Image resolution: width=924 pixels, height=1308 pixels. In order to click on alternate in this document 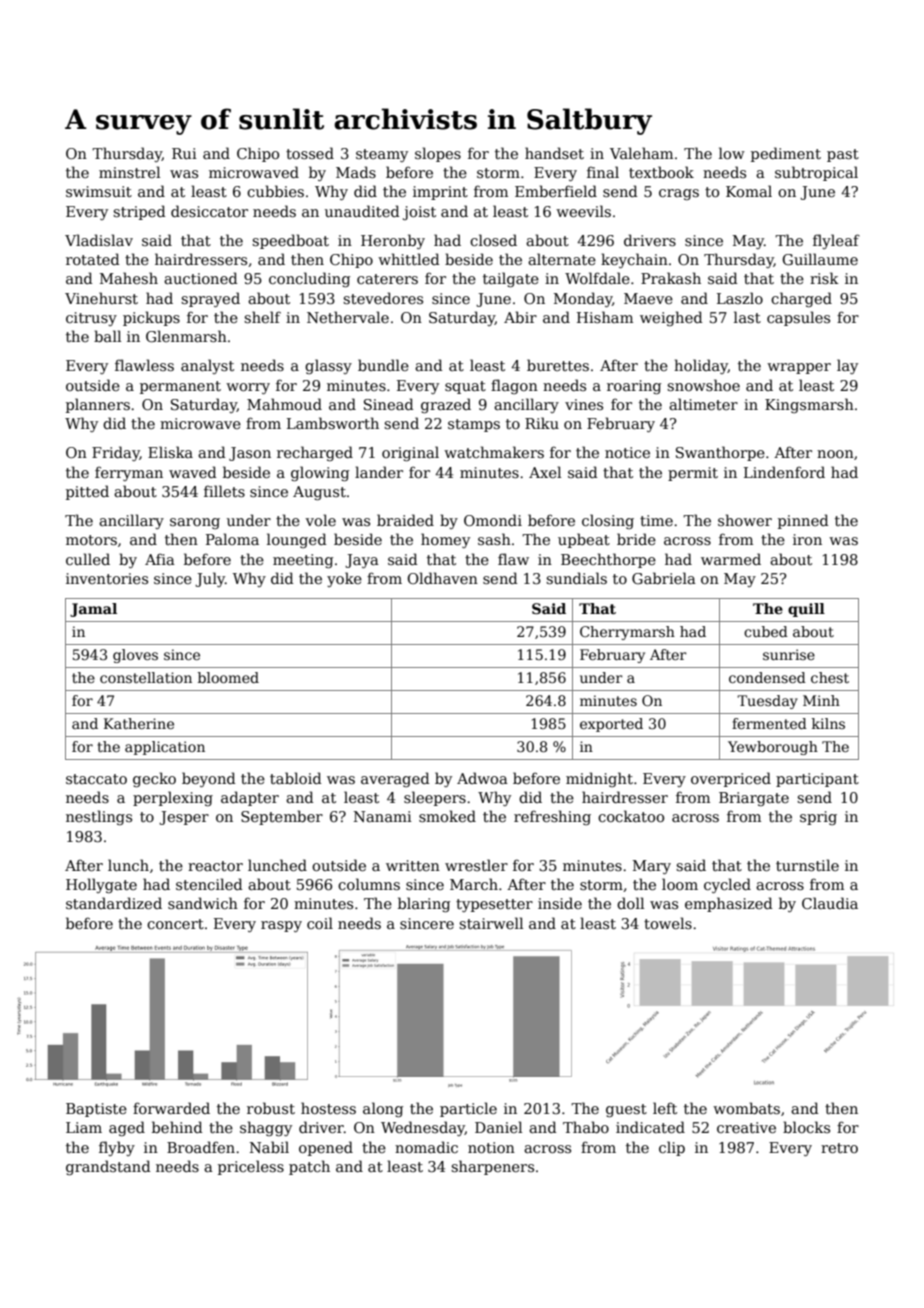, I will do `click(562, 259)`.
